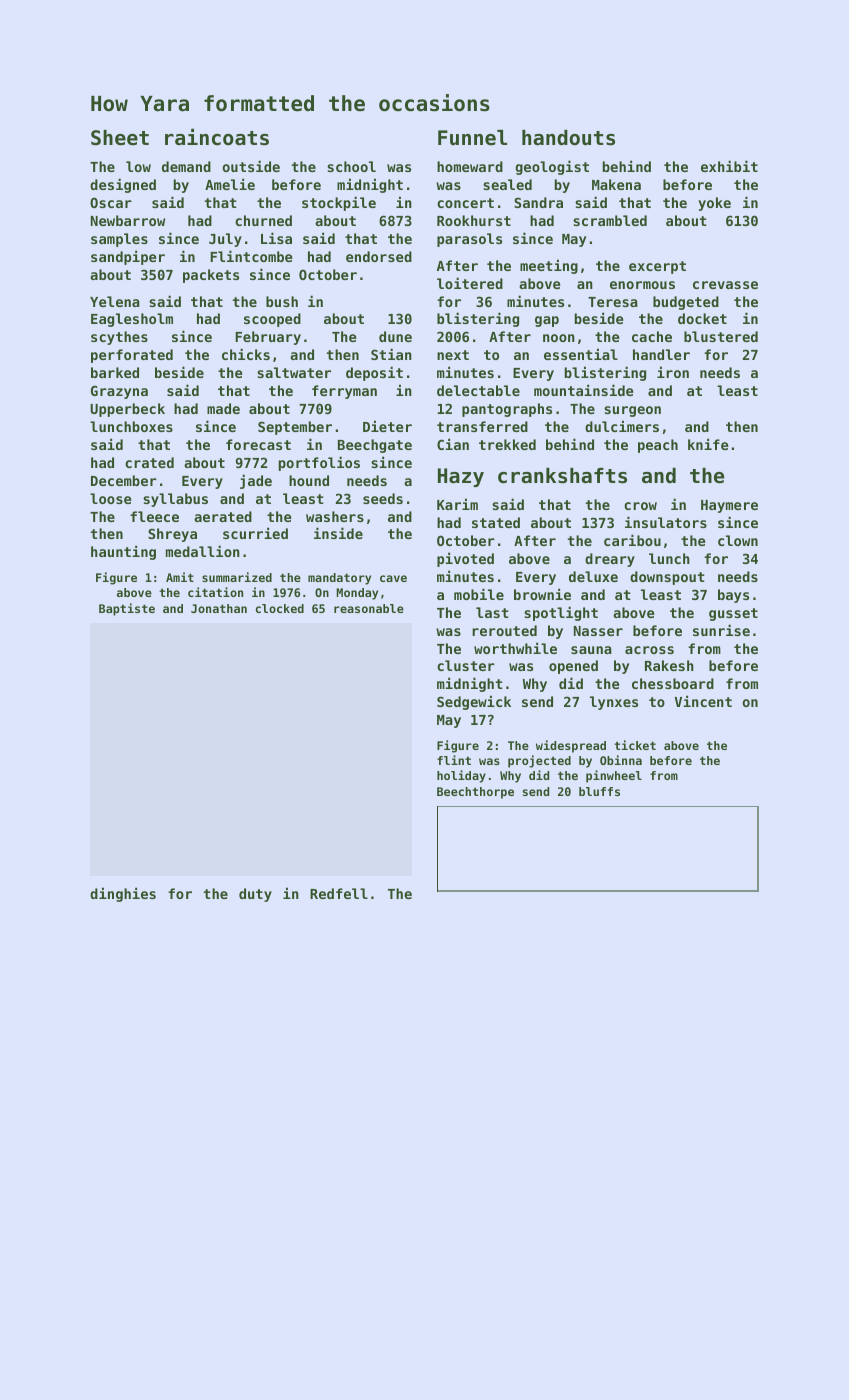 This screenshot has width=849, height=1400. I want to click on crow, so click(640, 506).
